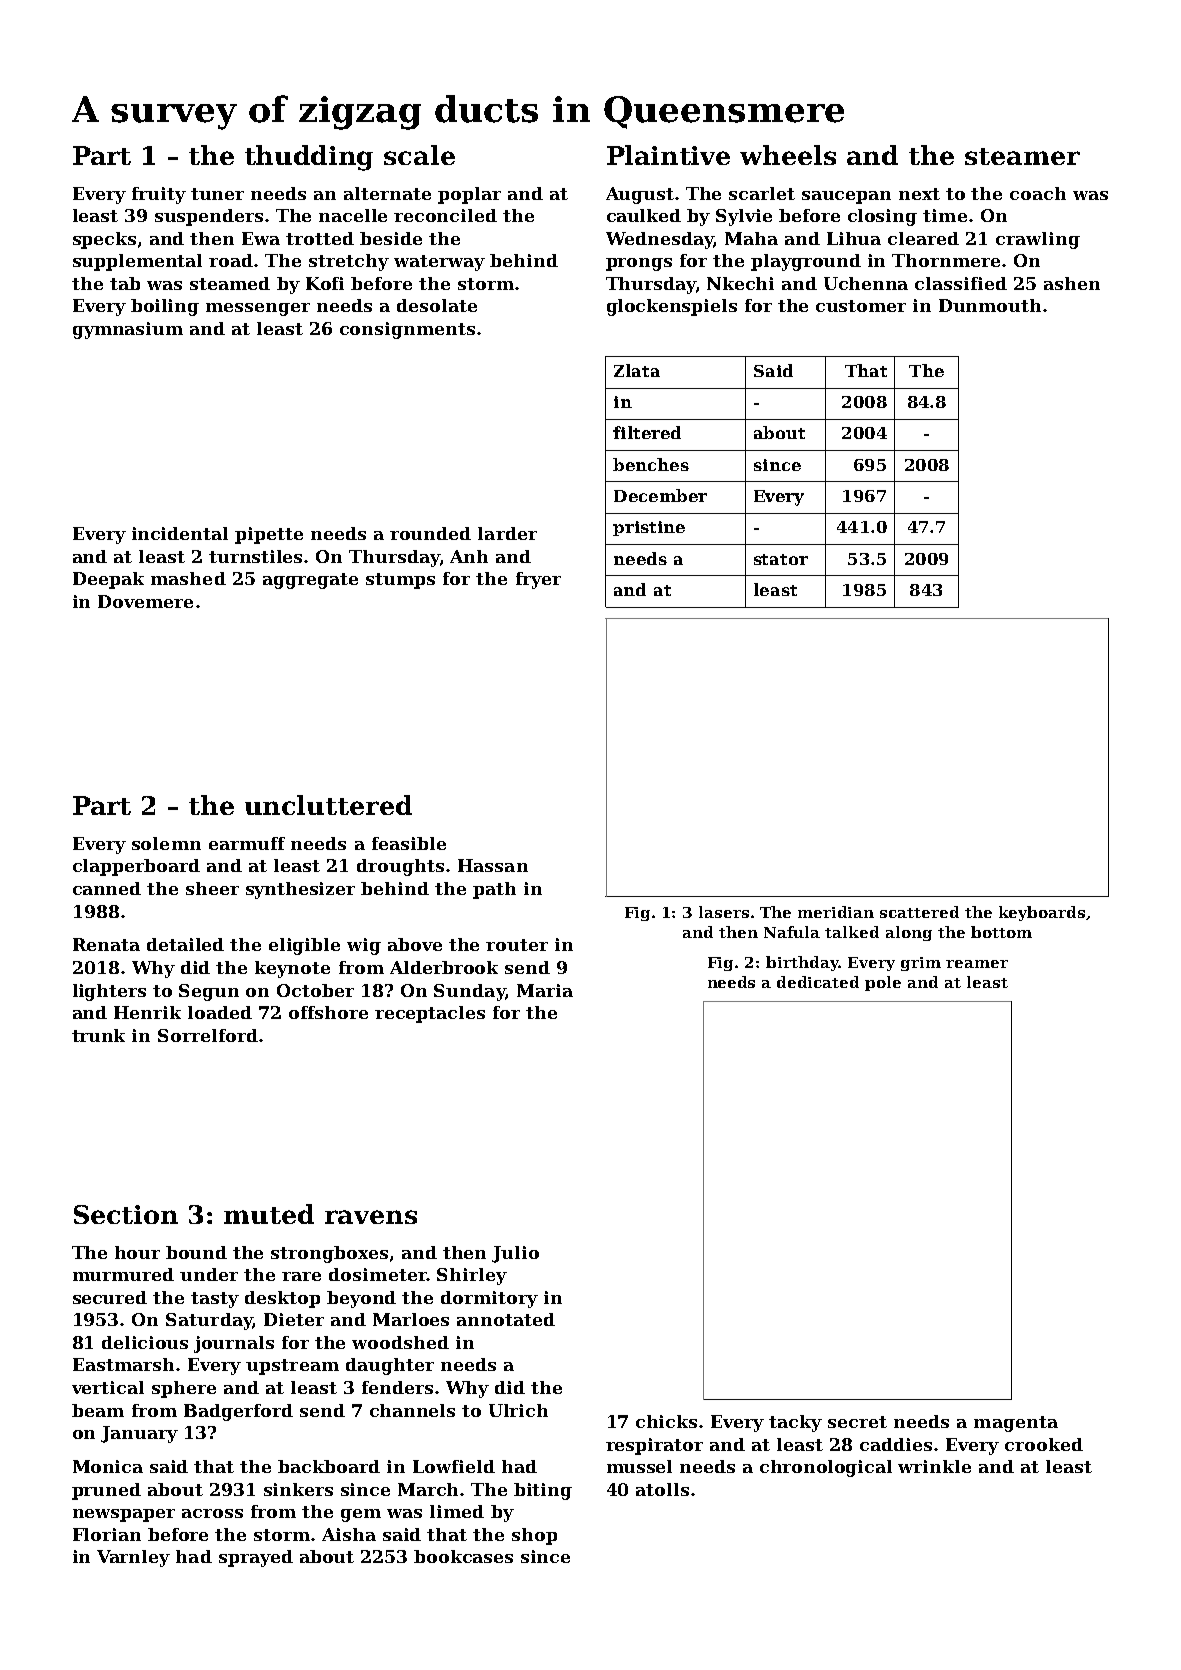  What do you see at coordinates (990, 305) in the image?
I see `Dunmouth` at bounding box center [990, 305].
